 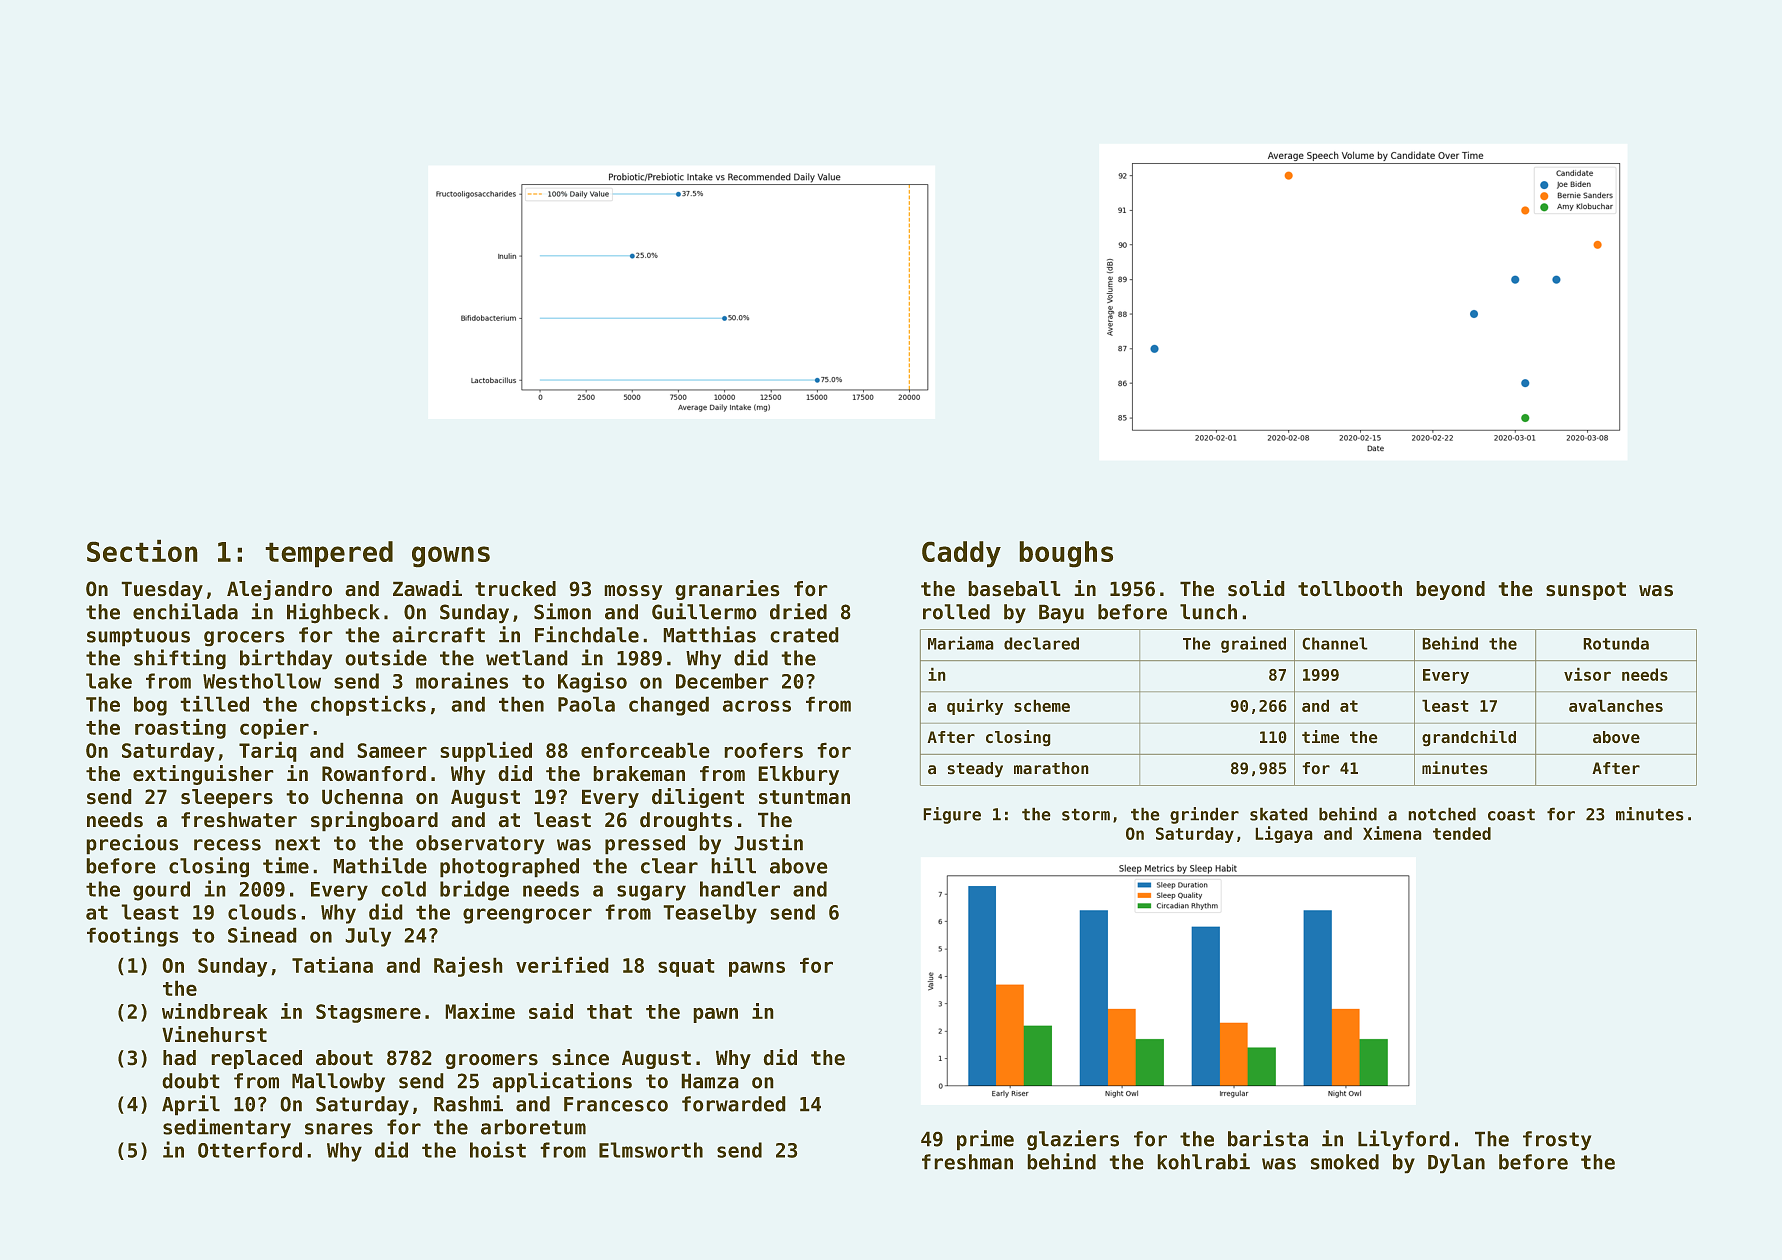 What do you see at coordinates (1462, 833) in the page?
I see `tended` at bounding box center [1462, 833].
